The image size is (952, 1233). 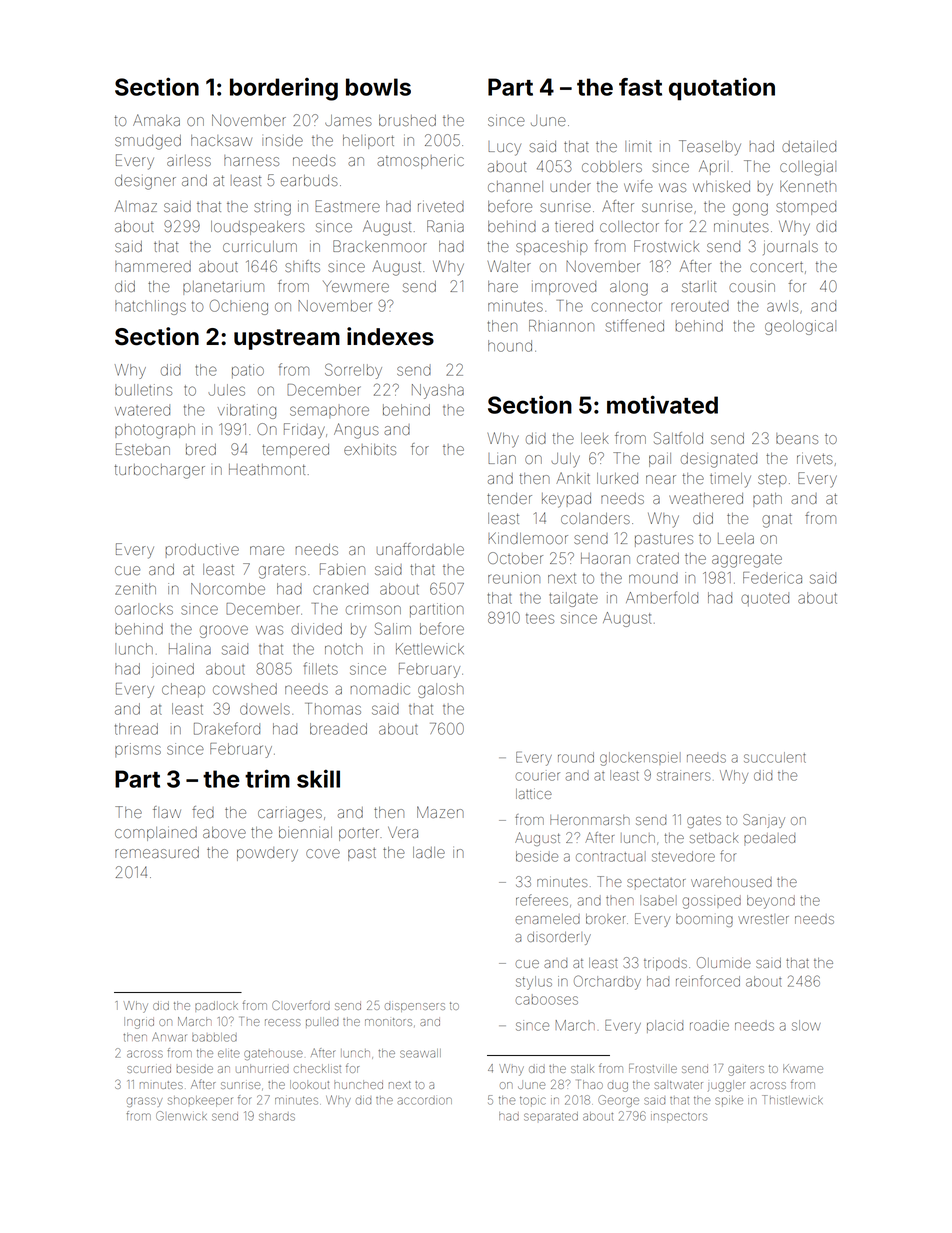 I want to click on mare, so click(x=267, y=550).
